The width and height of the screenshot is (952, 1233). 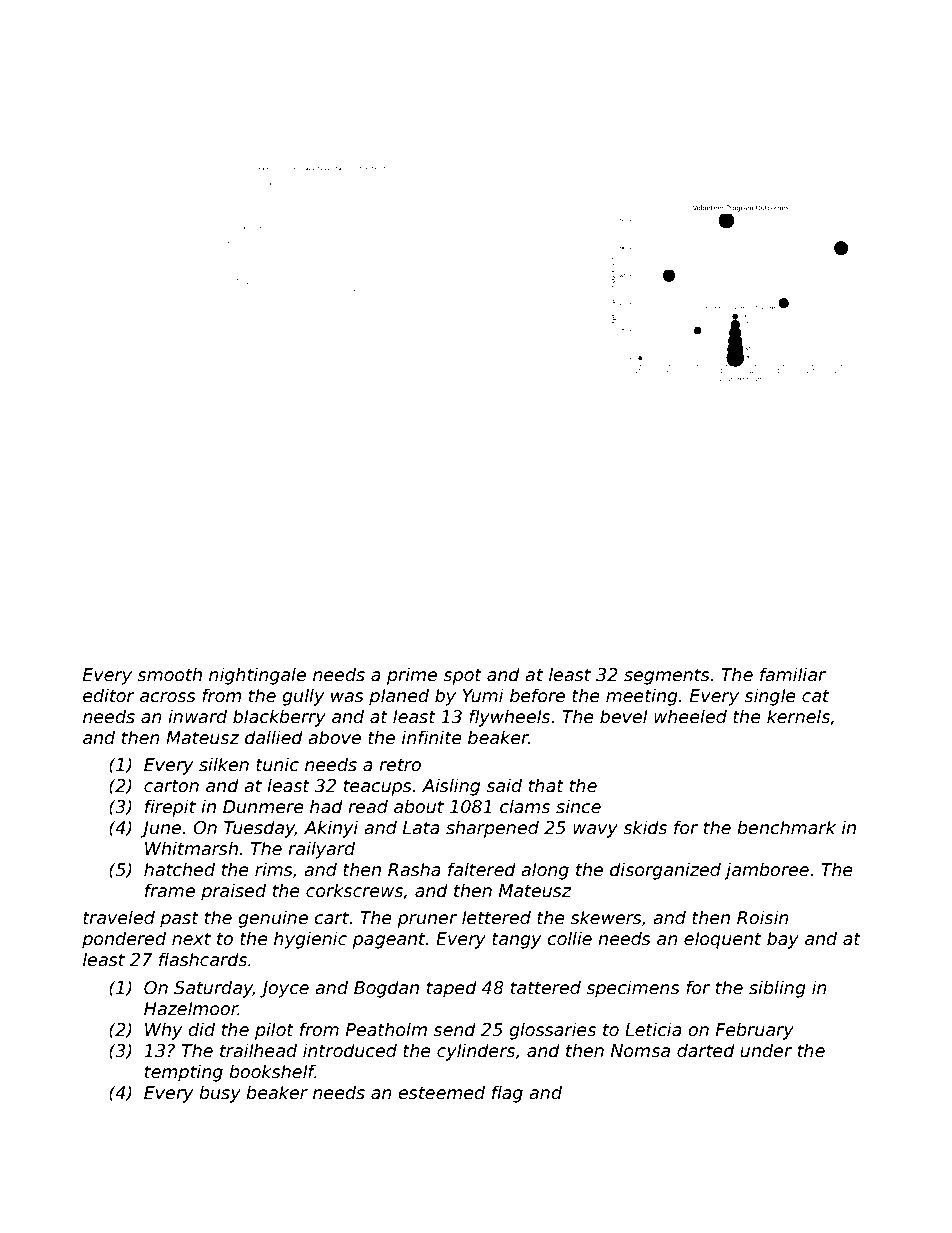 What do you see at coordinates (164, 1031) in the screenshot?
I see `Why` at bounding box center [164, 1031].
